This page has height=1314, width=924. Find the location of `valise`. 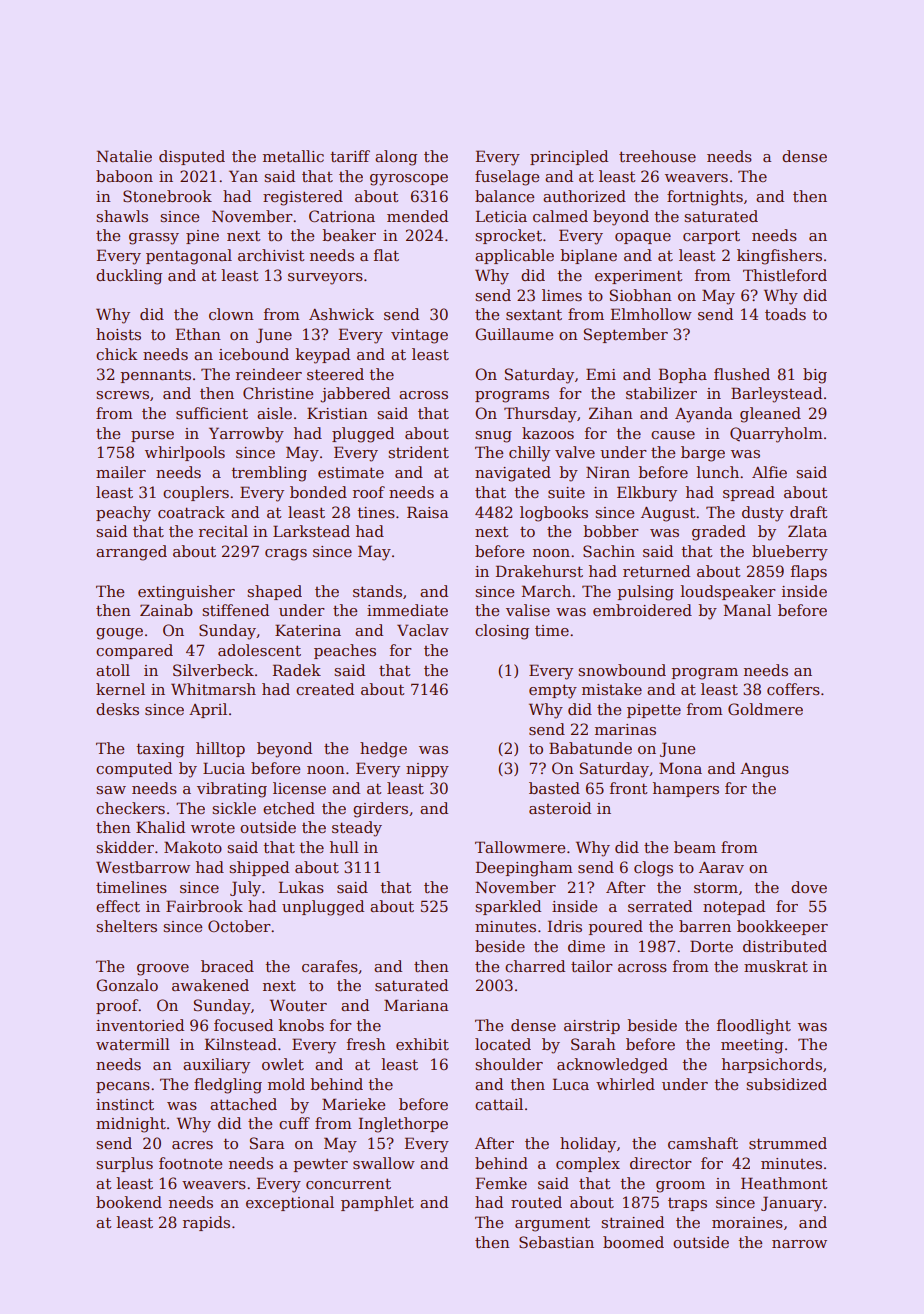

valise is located at coordinates (528, 610).
